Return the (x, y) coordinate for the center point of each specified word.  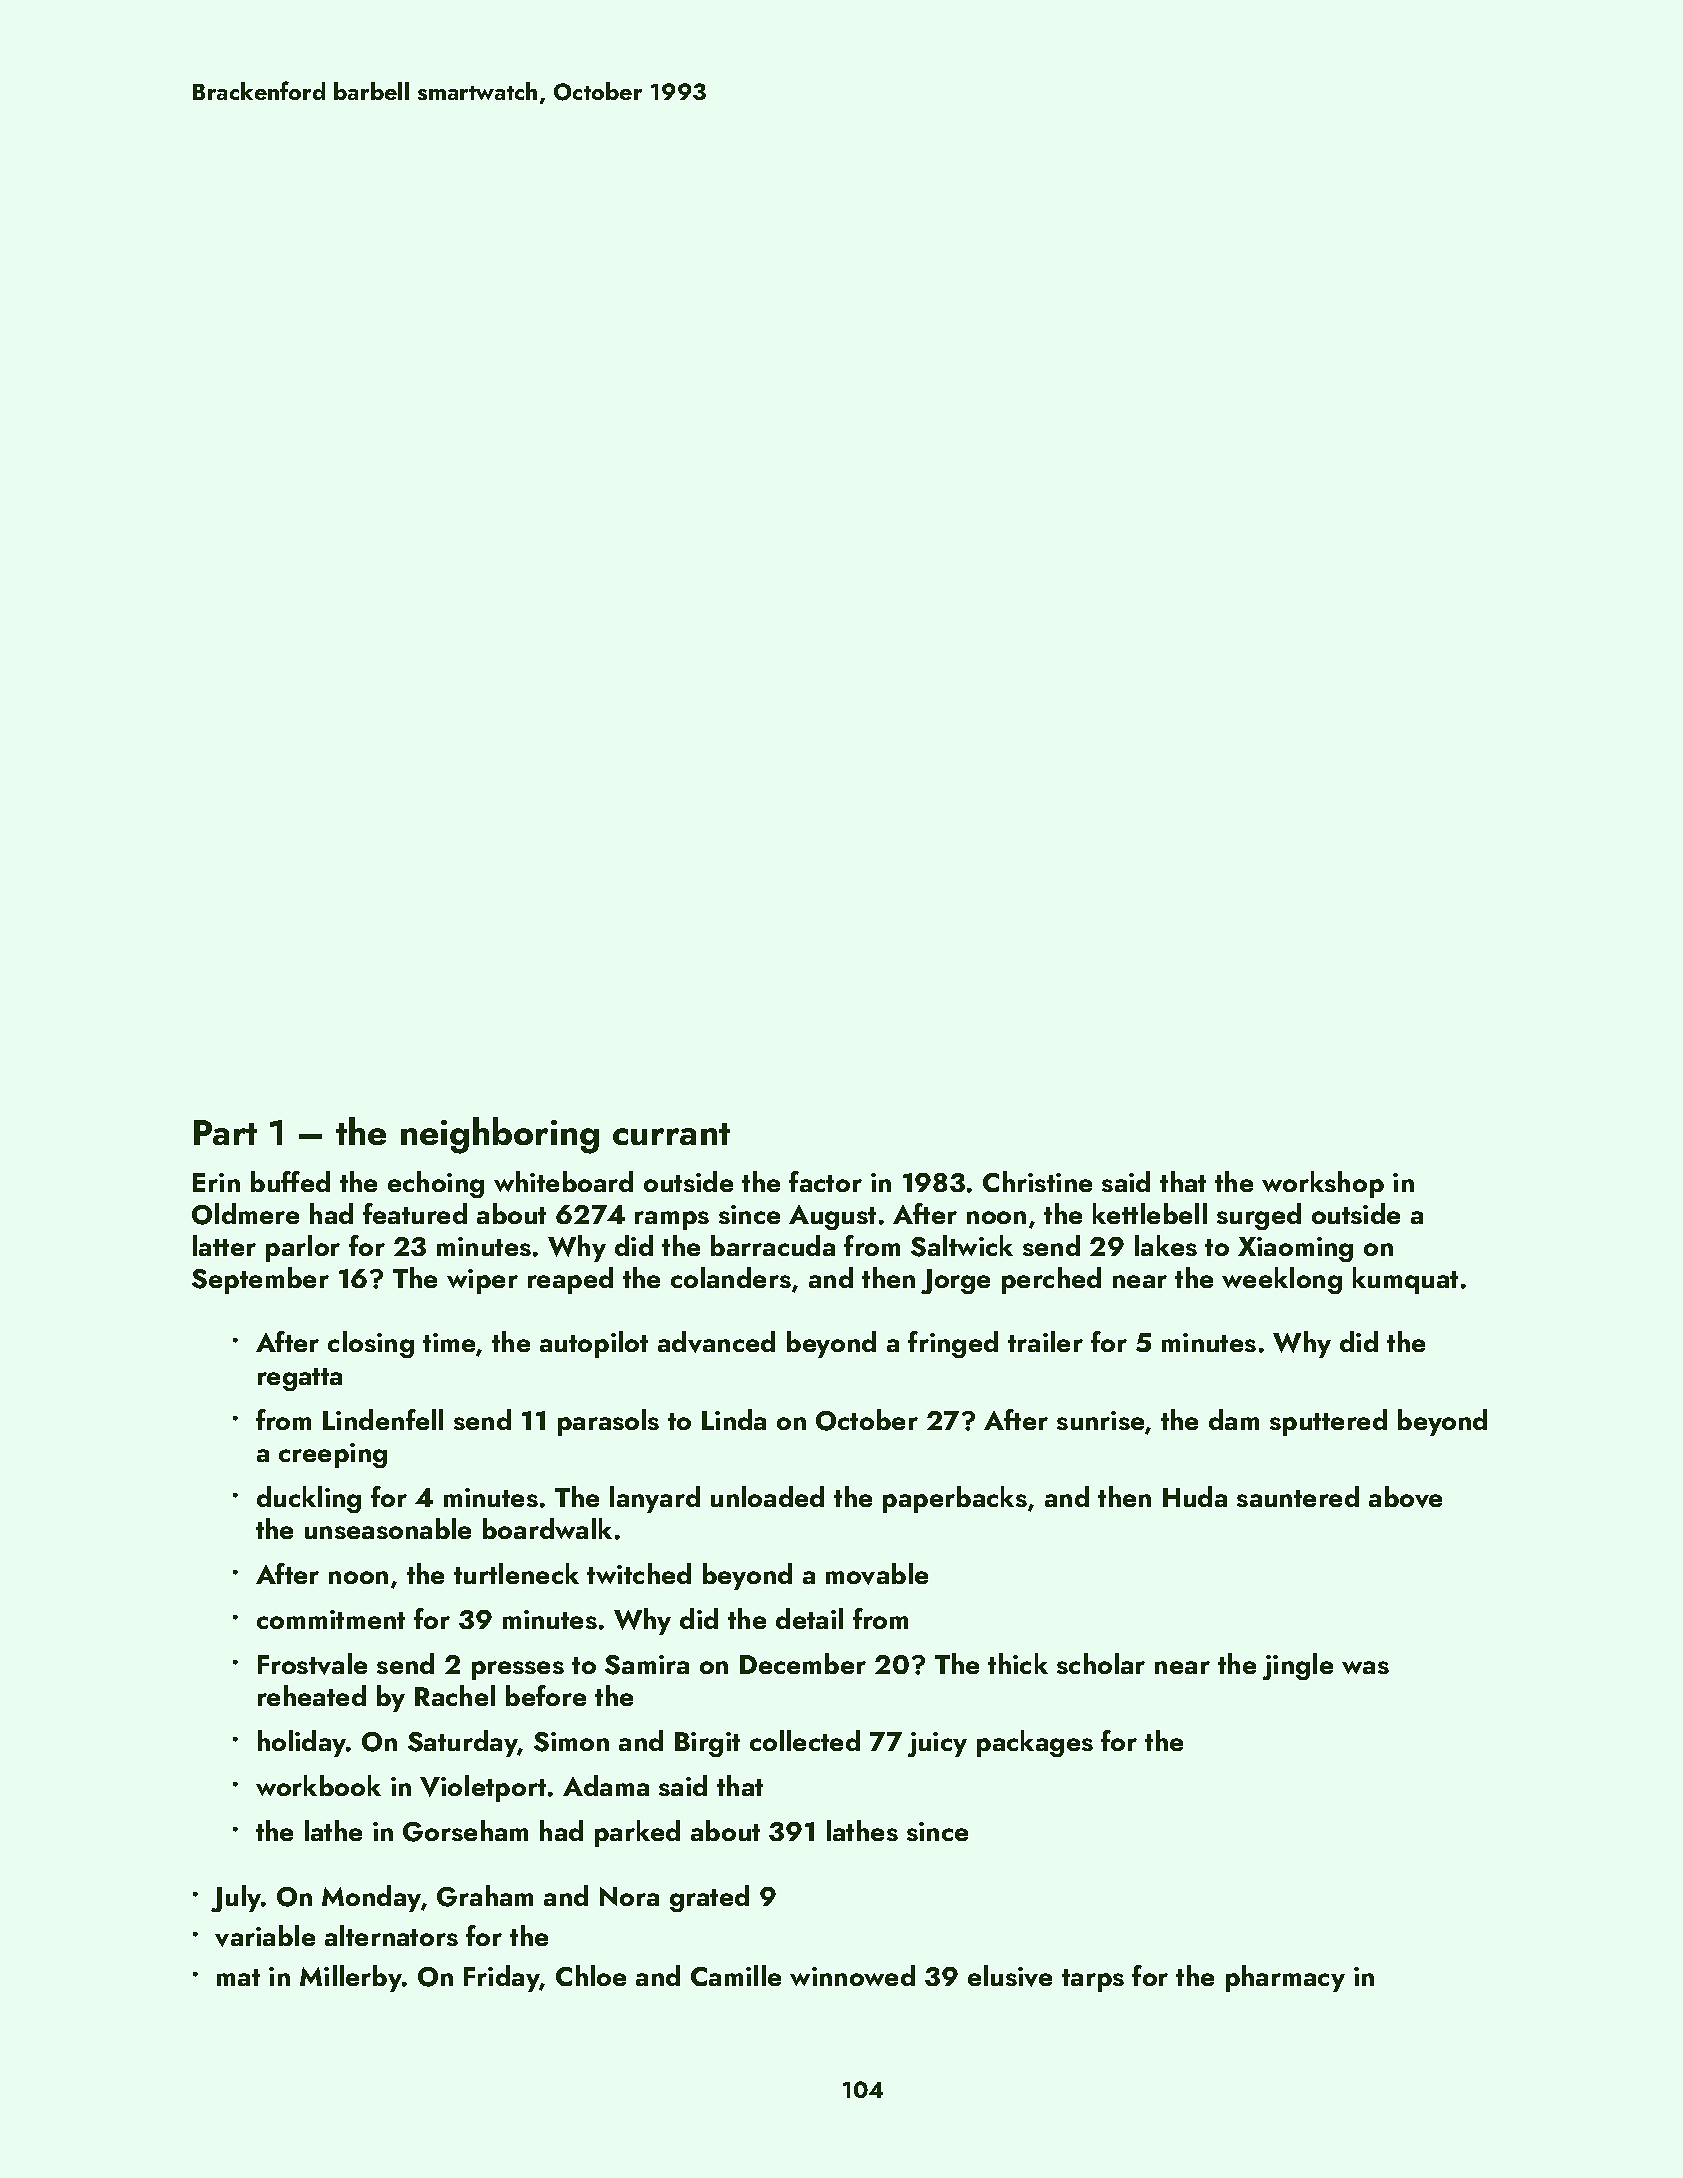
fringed (953, 1344)
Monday (372, 1898)
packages (1035, 1743)
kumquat (1405, 1280)
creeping (333, 1455)
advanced (716, 1342)
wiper (482, 1281)
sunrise (1100, 1420)
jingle (1298, 1666)
